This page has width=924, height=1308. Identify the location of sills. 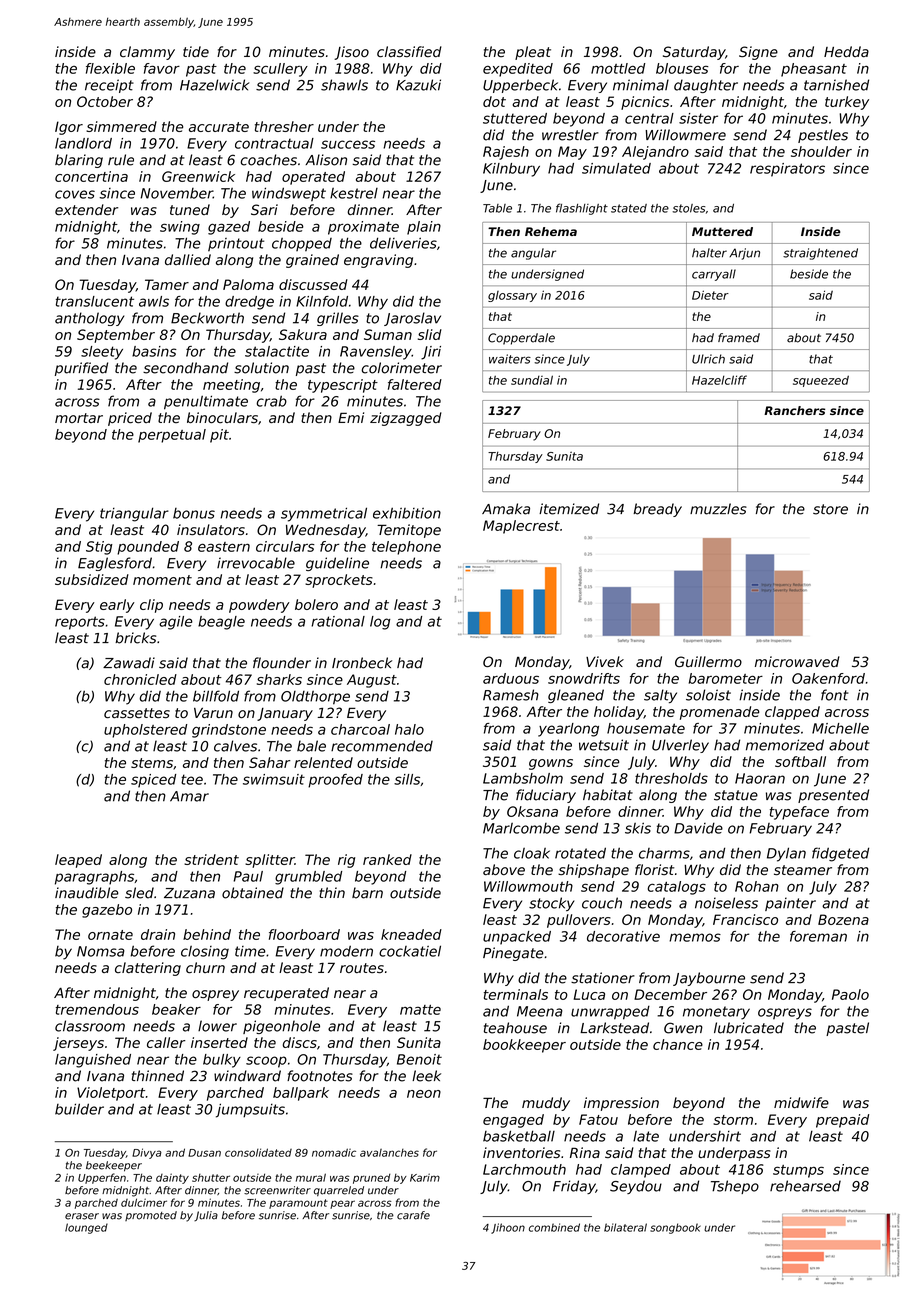
(407, 779).
